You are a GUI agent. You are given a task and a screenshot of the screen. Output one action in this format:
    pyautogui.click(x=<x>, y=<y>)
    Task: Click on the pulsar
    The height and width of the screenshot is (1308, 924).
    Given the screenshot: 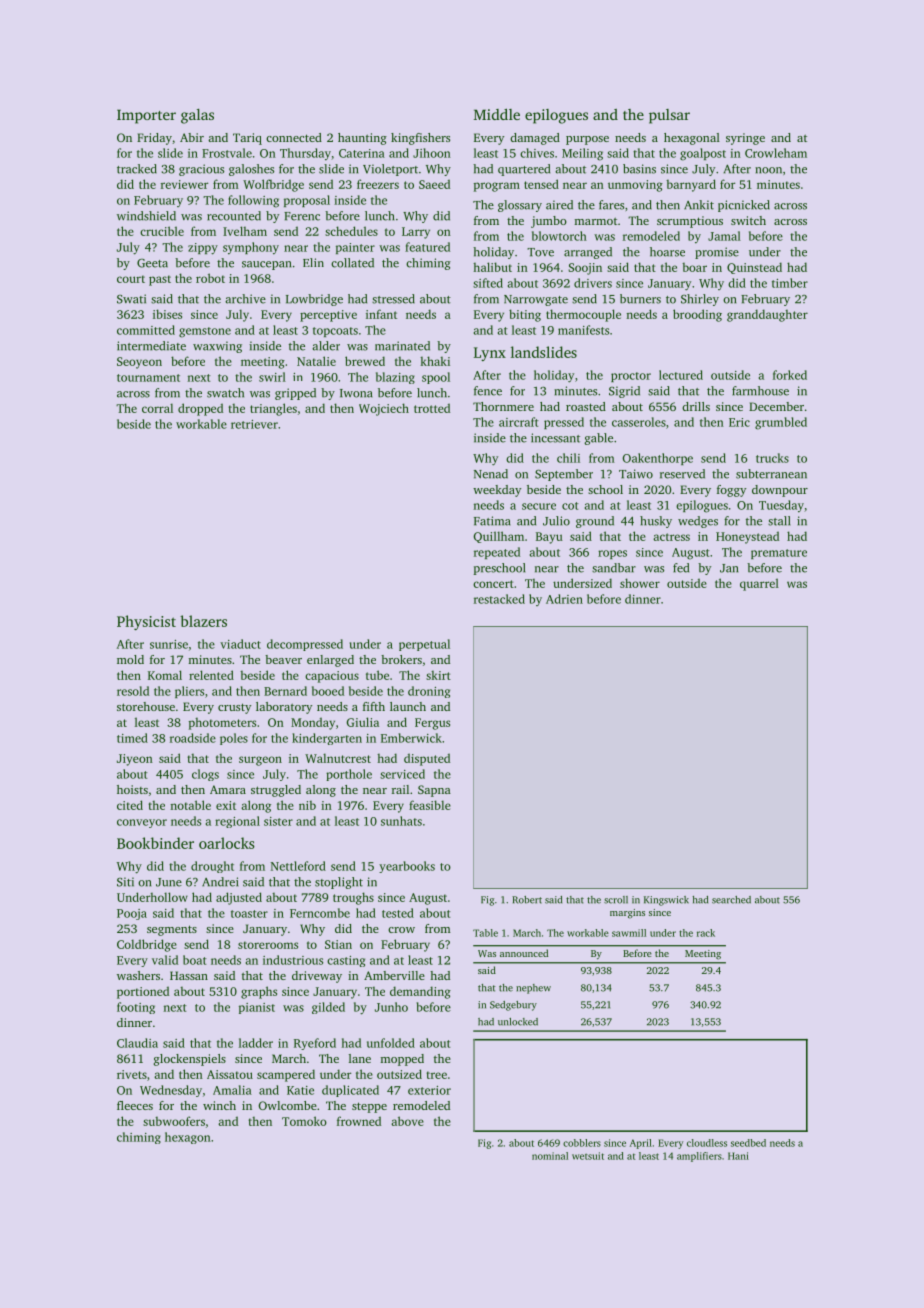 What is the action you would take?
    pyautogui.click(x=669, y=116)
